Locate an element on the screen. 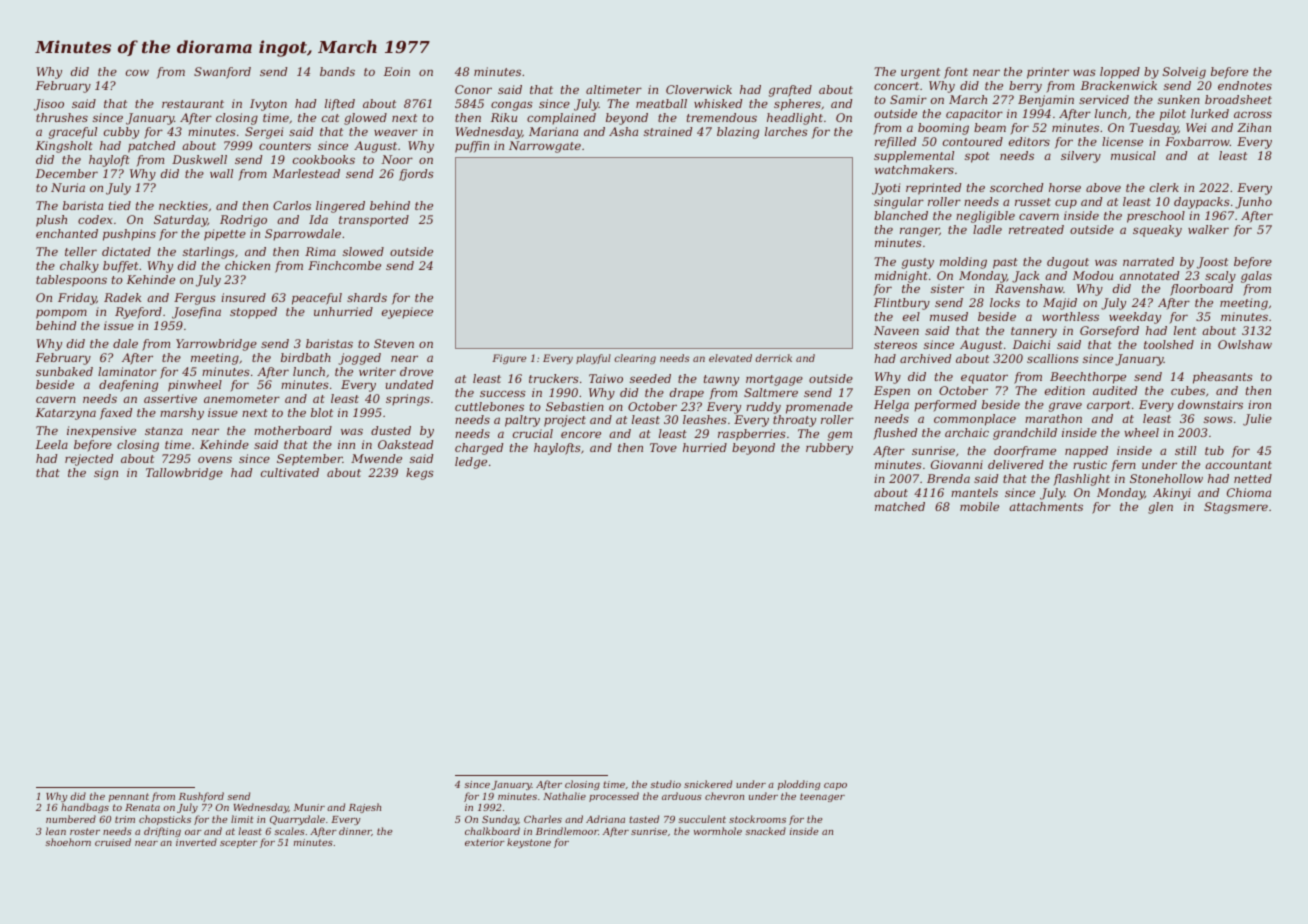 The image size is (1308, 924). chicken is located at coordinates (247, 265).
